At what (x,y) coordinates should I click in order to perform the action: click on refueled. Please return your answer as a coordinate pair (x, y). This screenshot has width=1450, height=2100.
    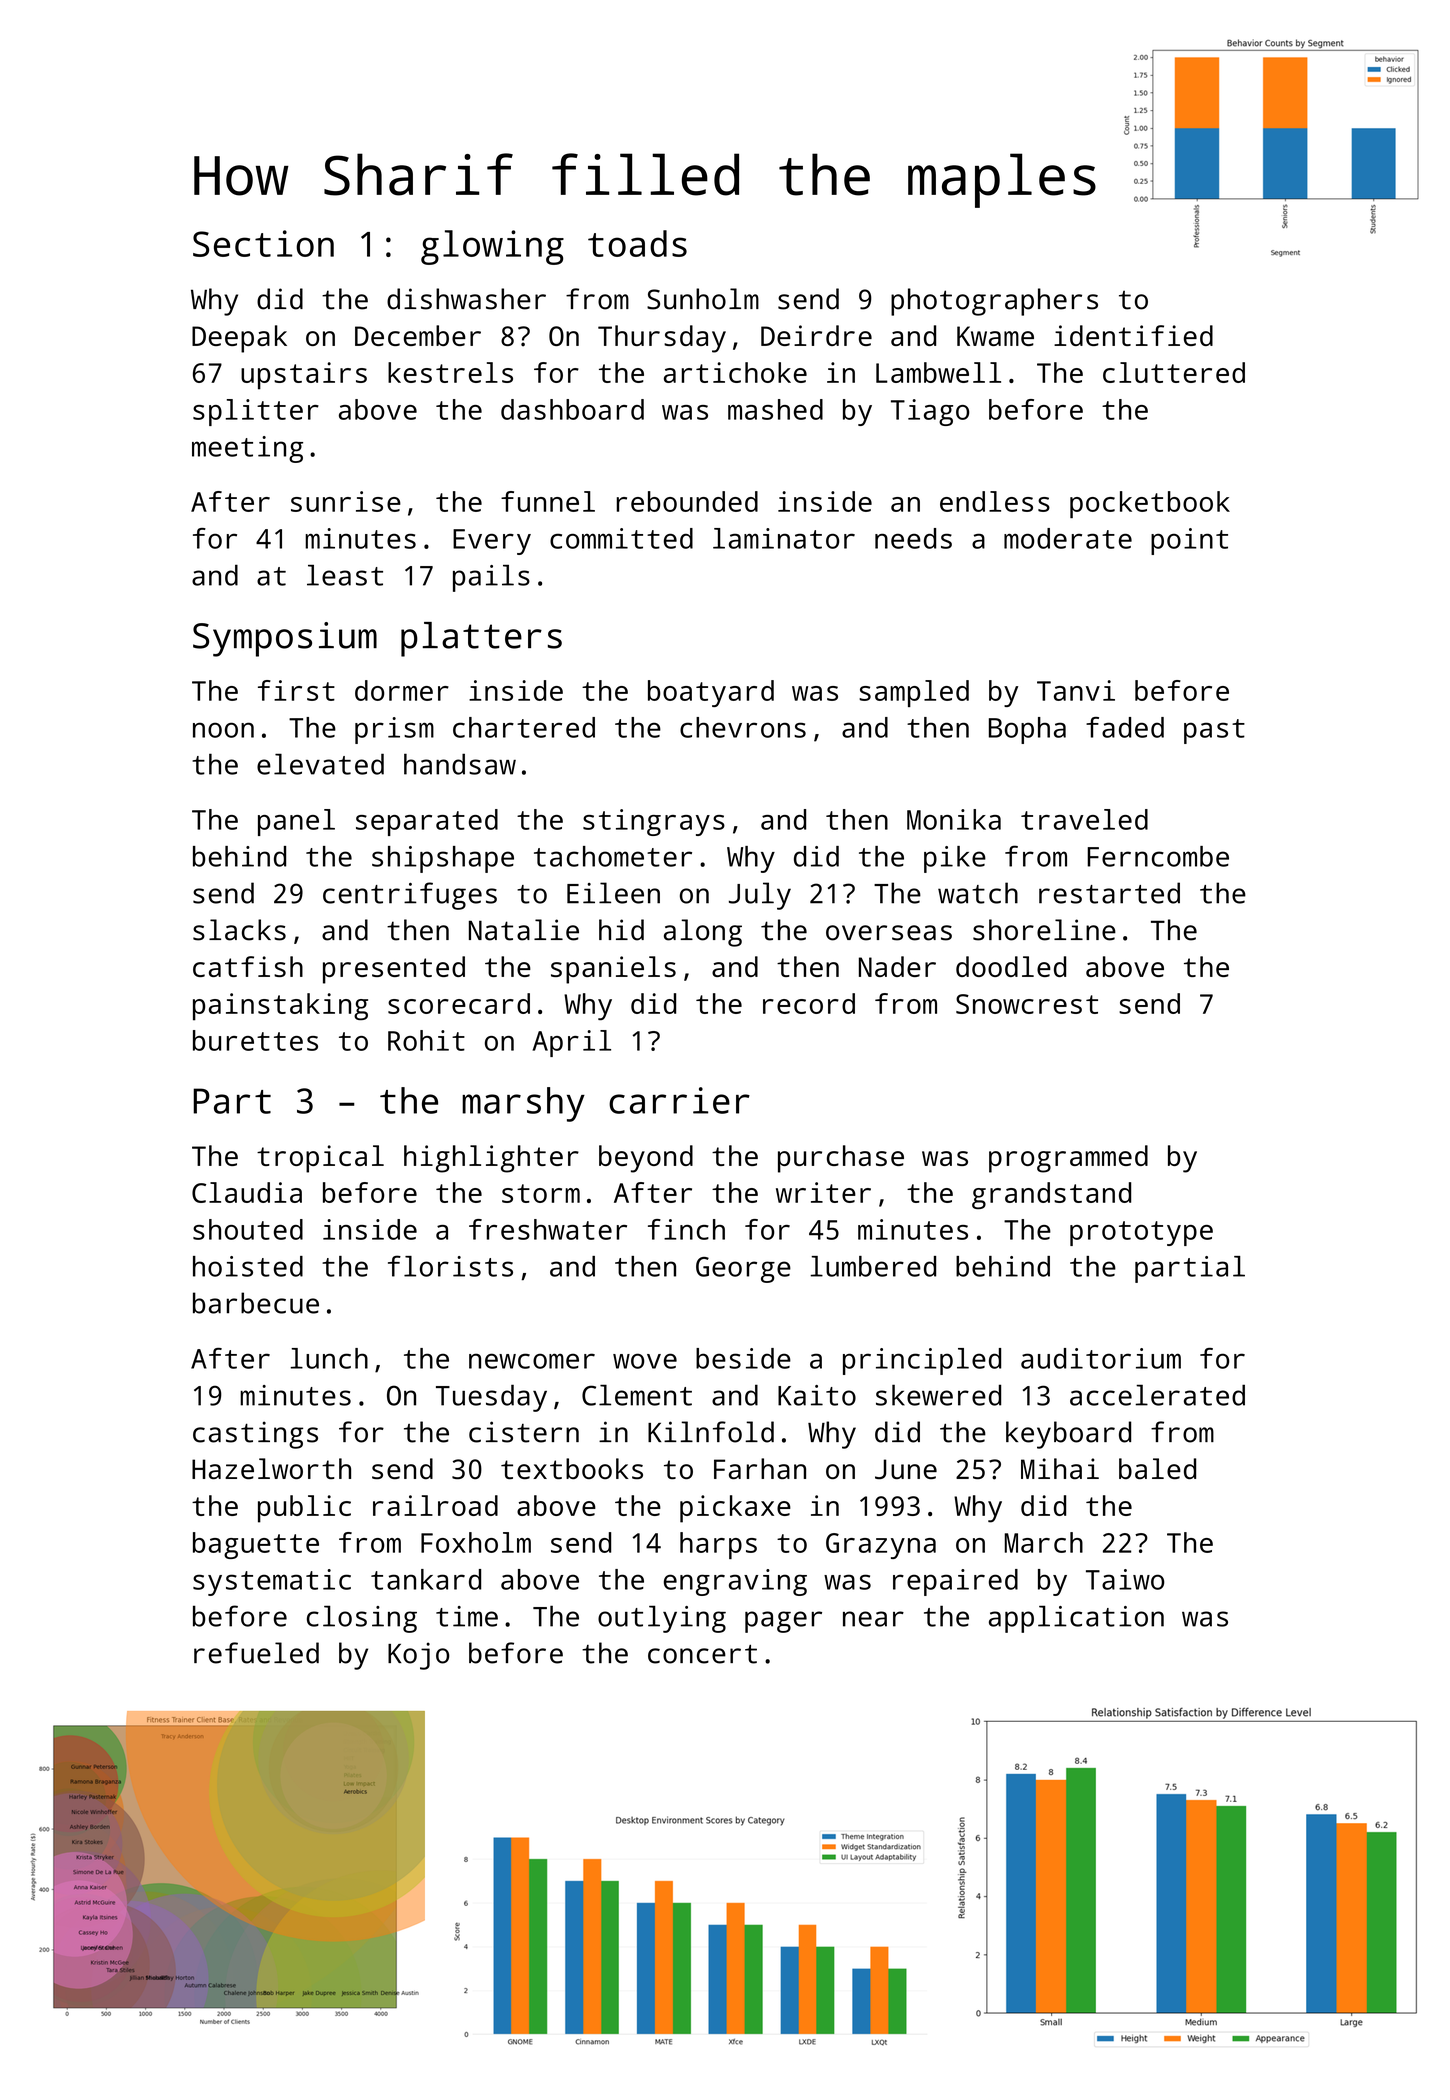
    Looking at the image, I should click on (256, 1653).
